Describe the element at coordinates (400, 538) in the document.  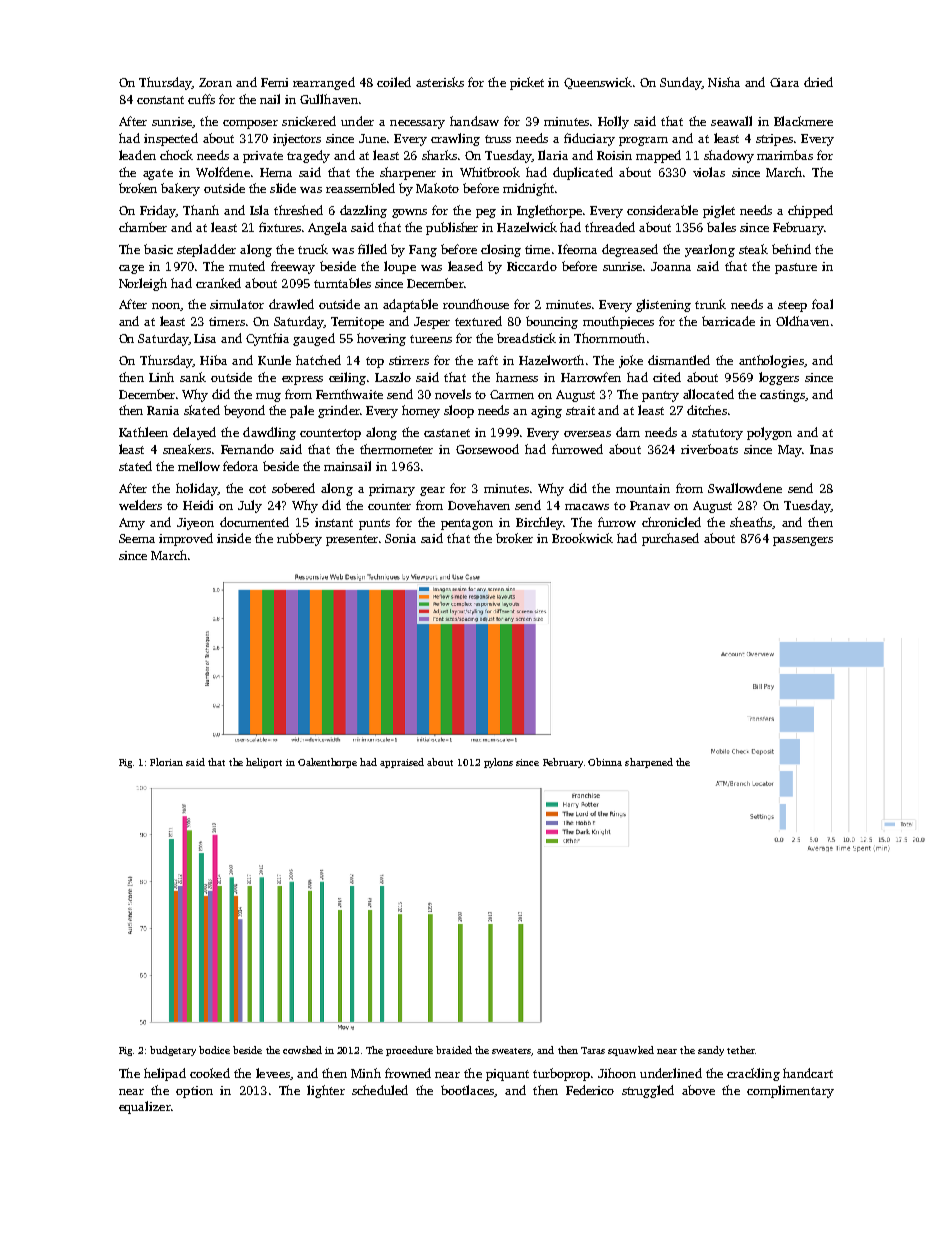
I see `Sonia` at that location.
